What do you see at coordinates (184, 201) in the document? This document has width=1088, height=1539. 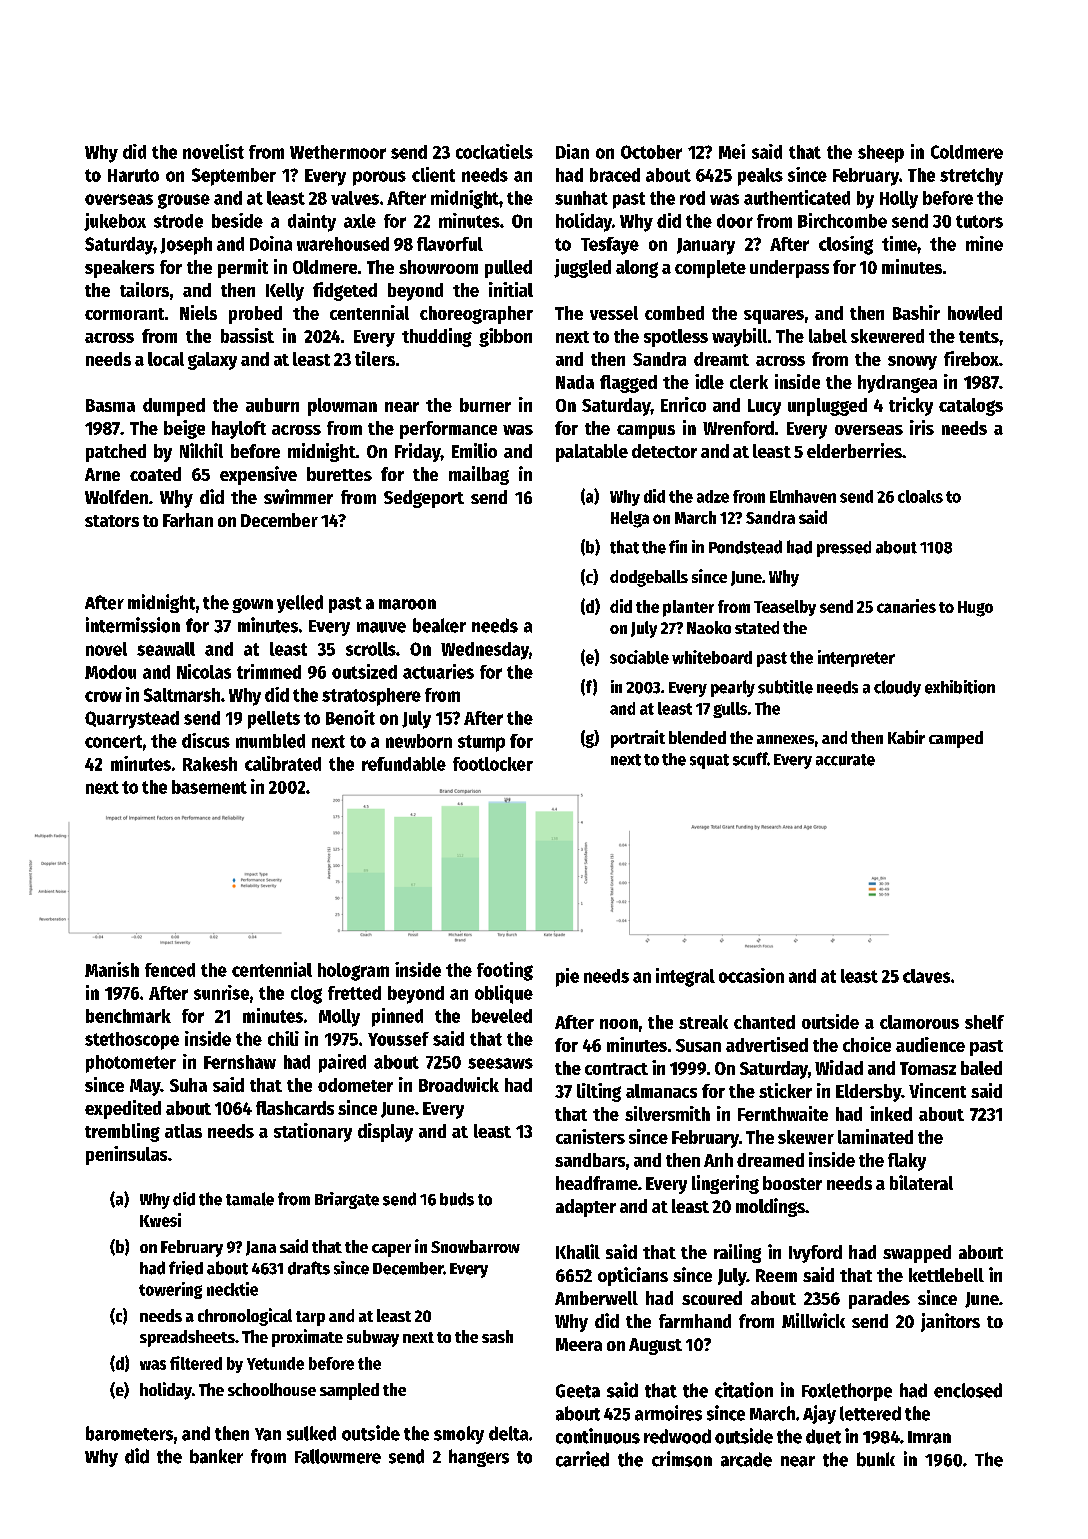 I see `grouse` at bounding box center [184, 201].
